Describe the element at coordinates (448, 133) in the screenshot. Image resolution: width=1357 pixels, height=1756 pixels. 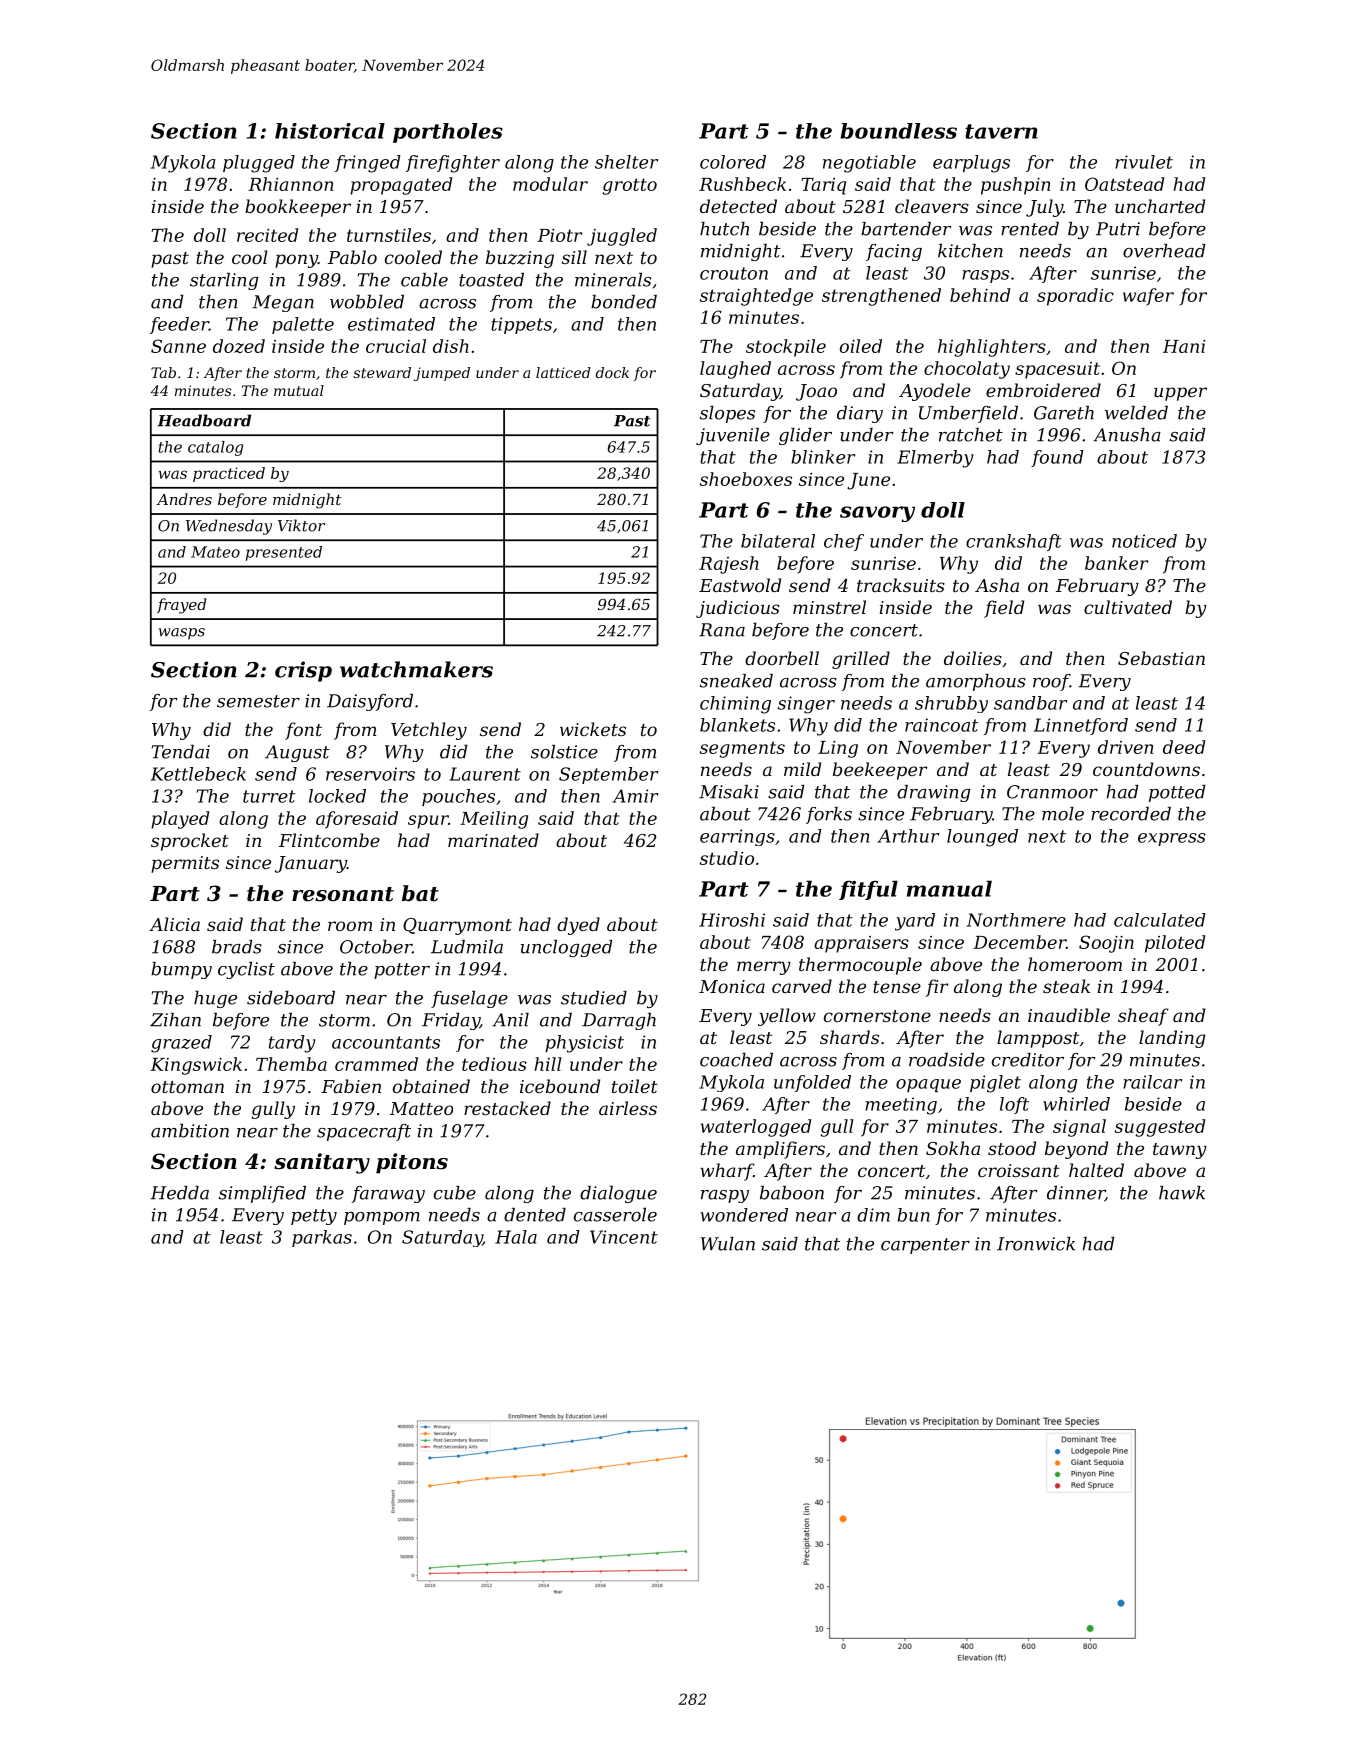
I see `portholes` at that location.
